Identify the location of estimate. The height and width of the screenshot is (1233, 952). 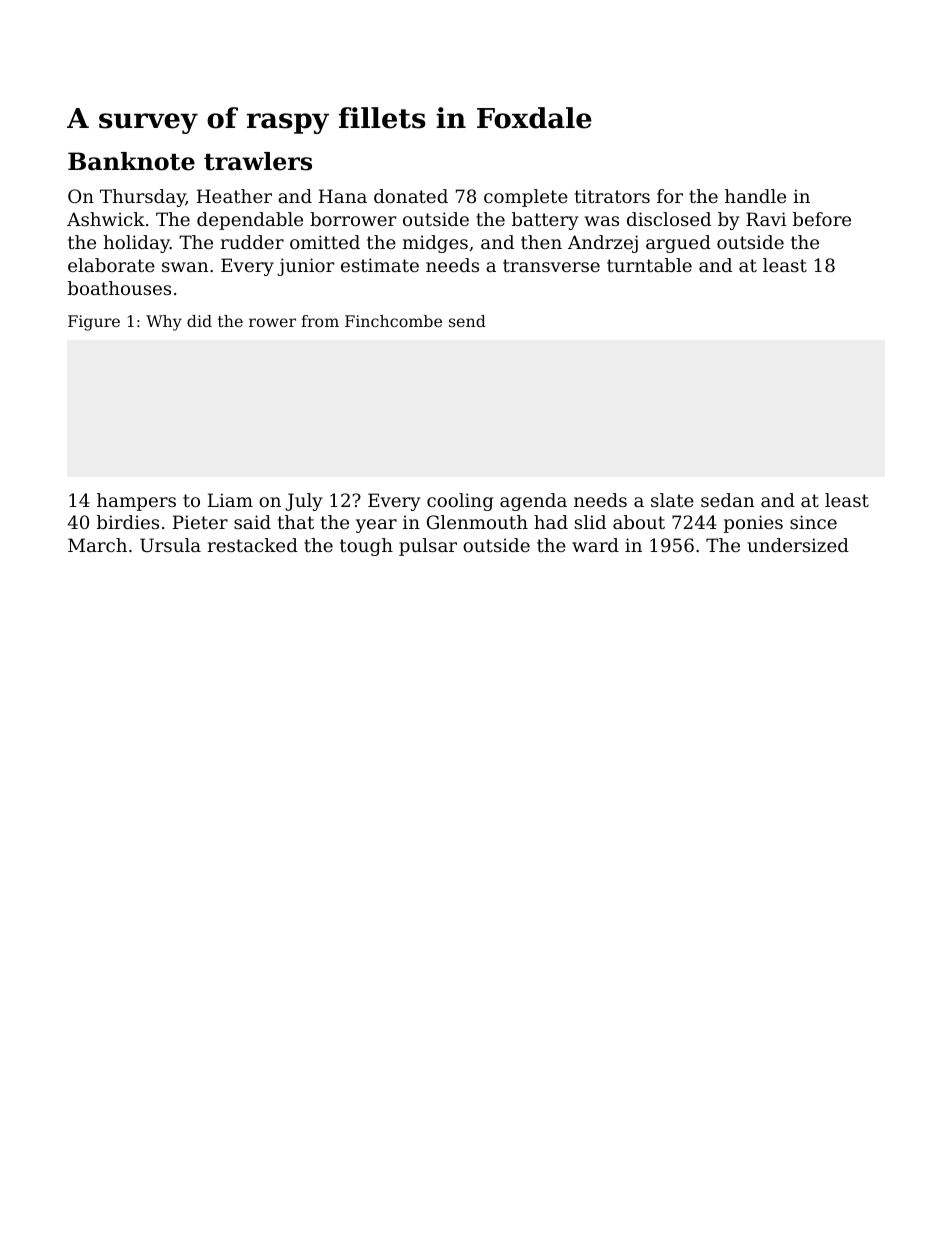
(380, 265).
